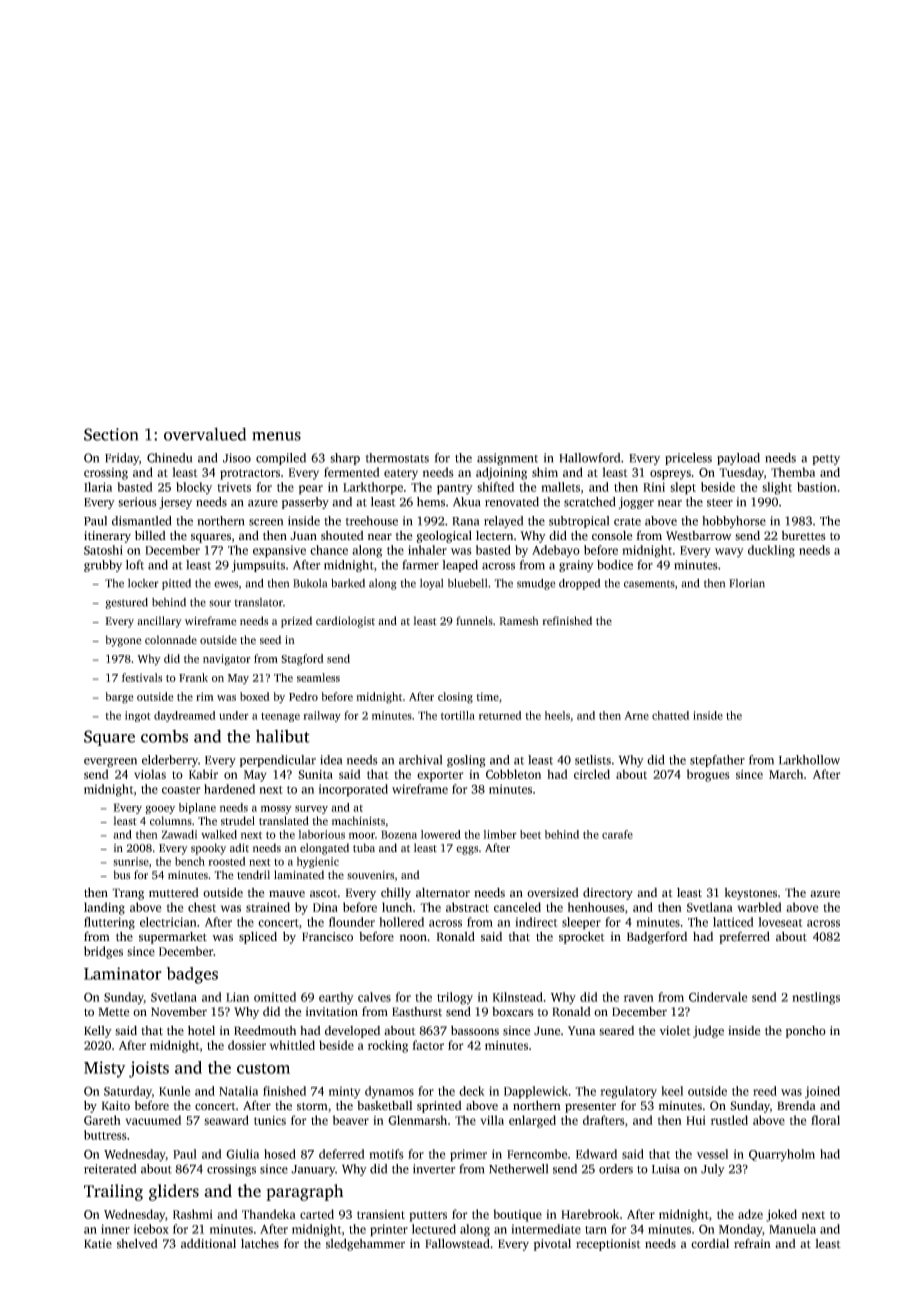 The width and height of the screenshot is (924, 1308). I want to click on carafe, so click(617, 834).
